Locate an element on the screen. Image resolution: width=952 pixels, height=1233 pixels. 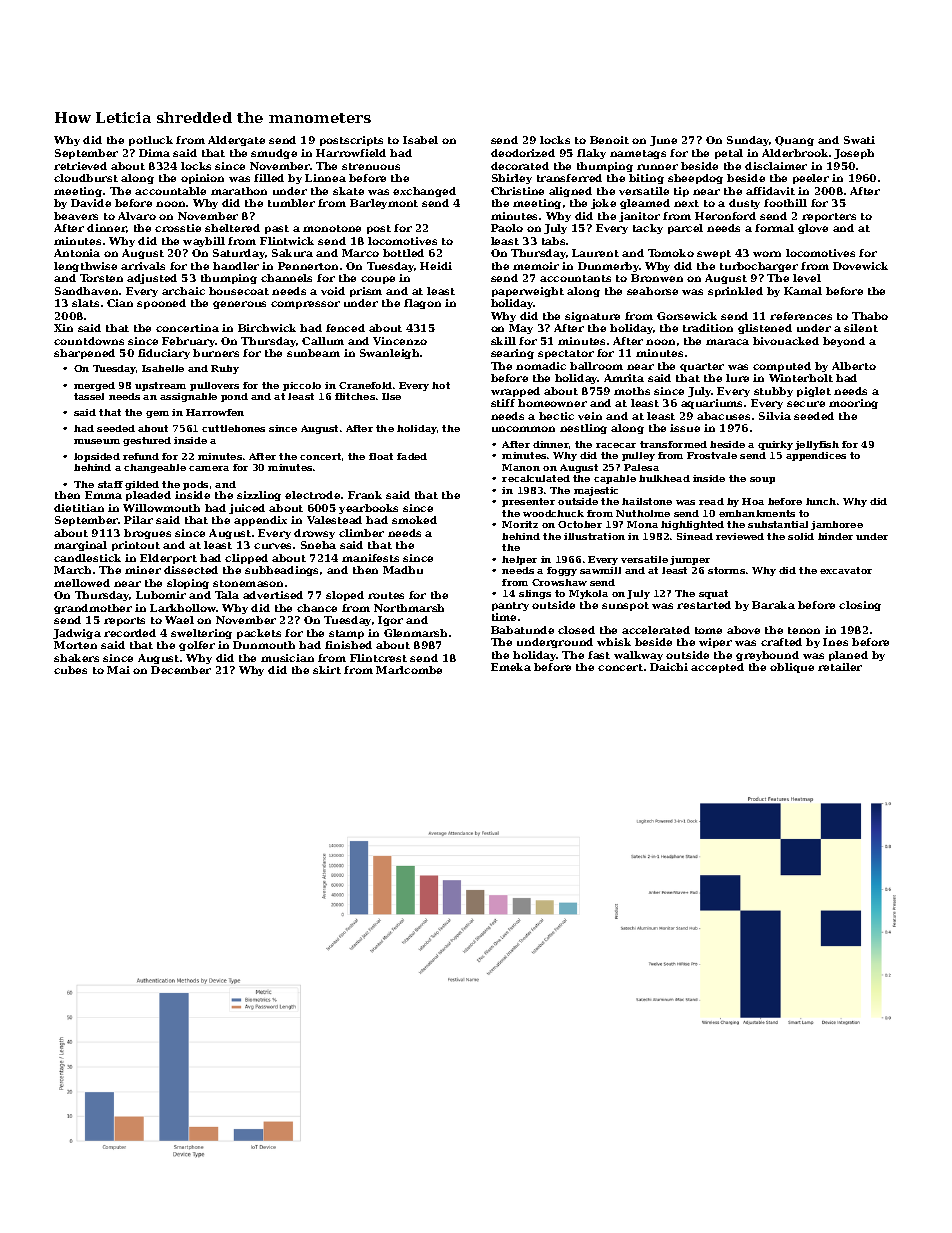
Benoit is located at coordinates (609, 140).
